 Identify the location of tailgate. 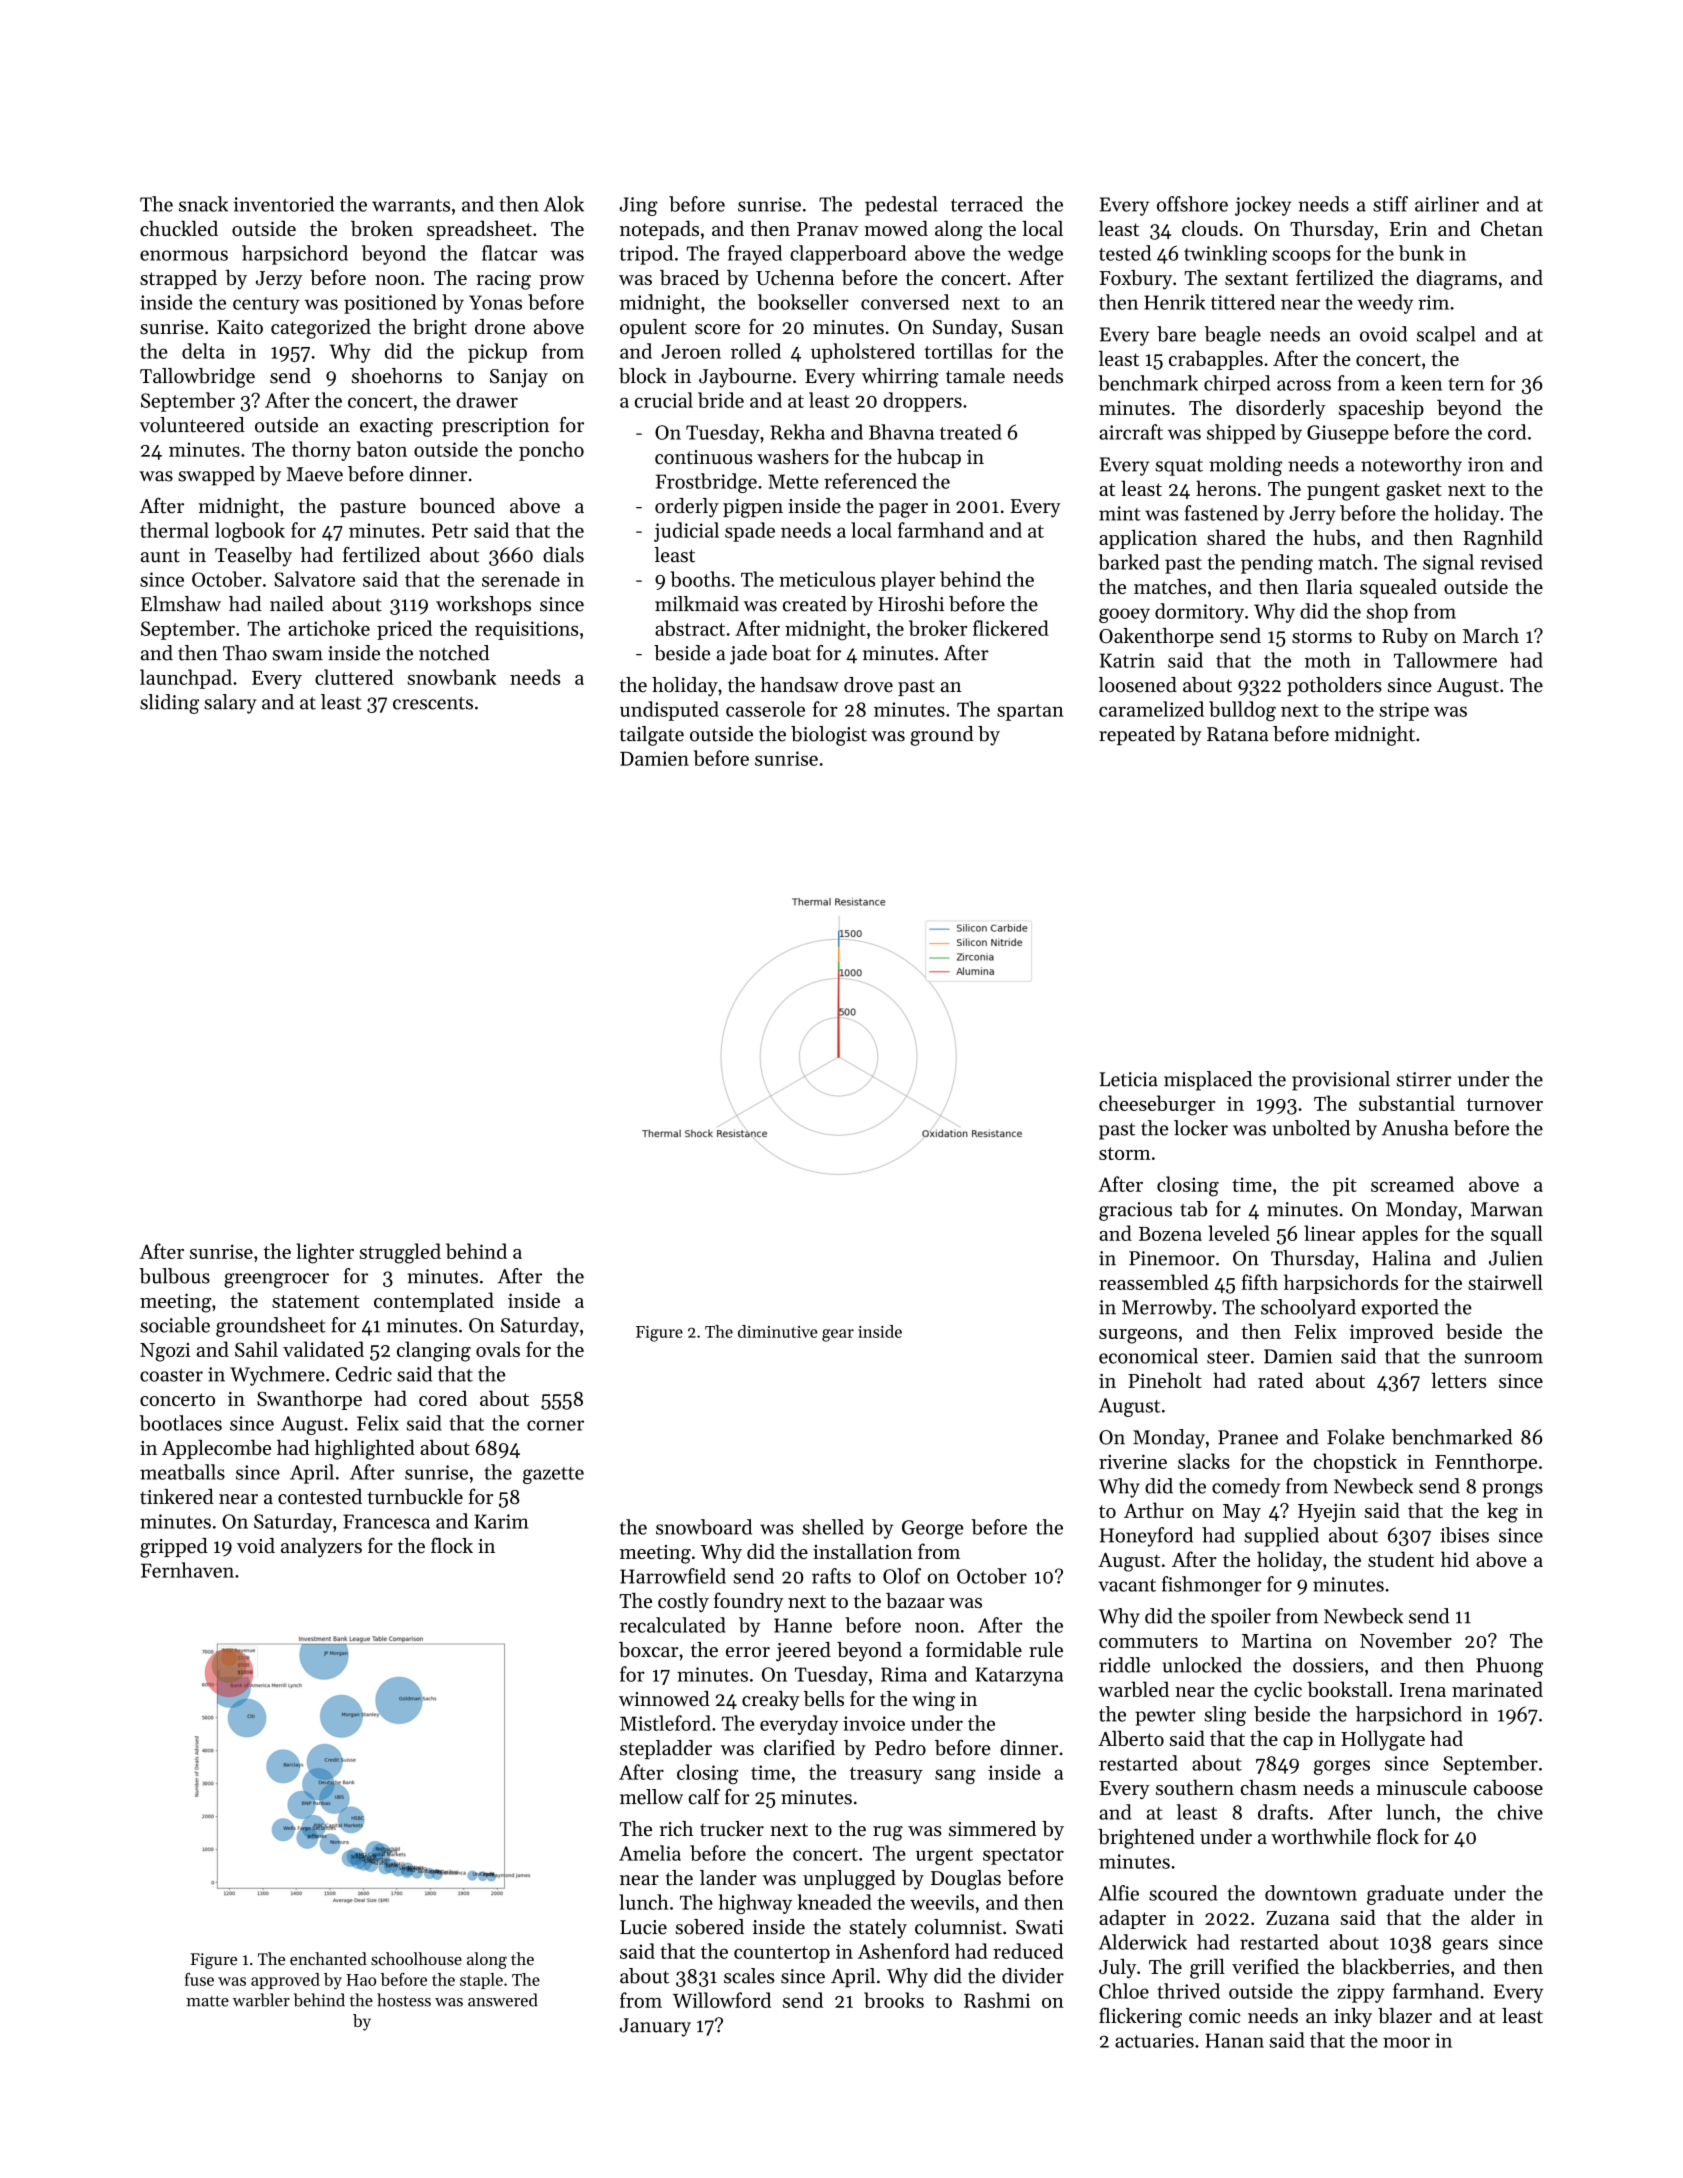
(652, 736).
